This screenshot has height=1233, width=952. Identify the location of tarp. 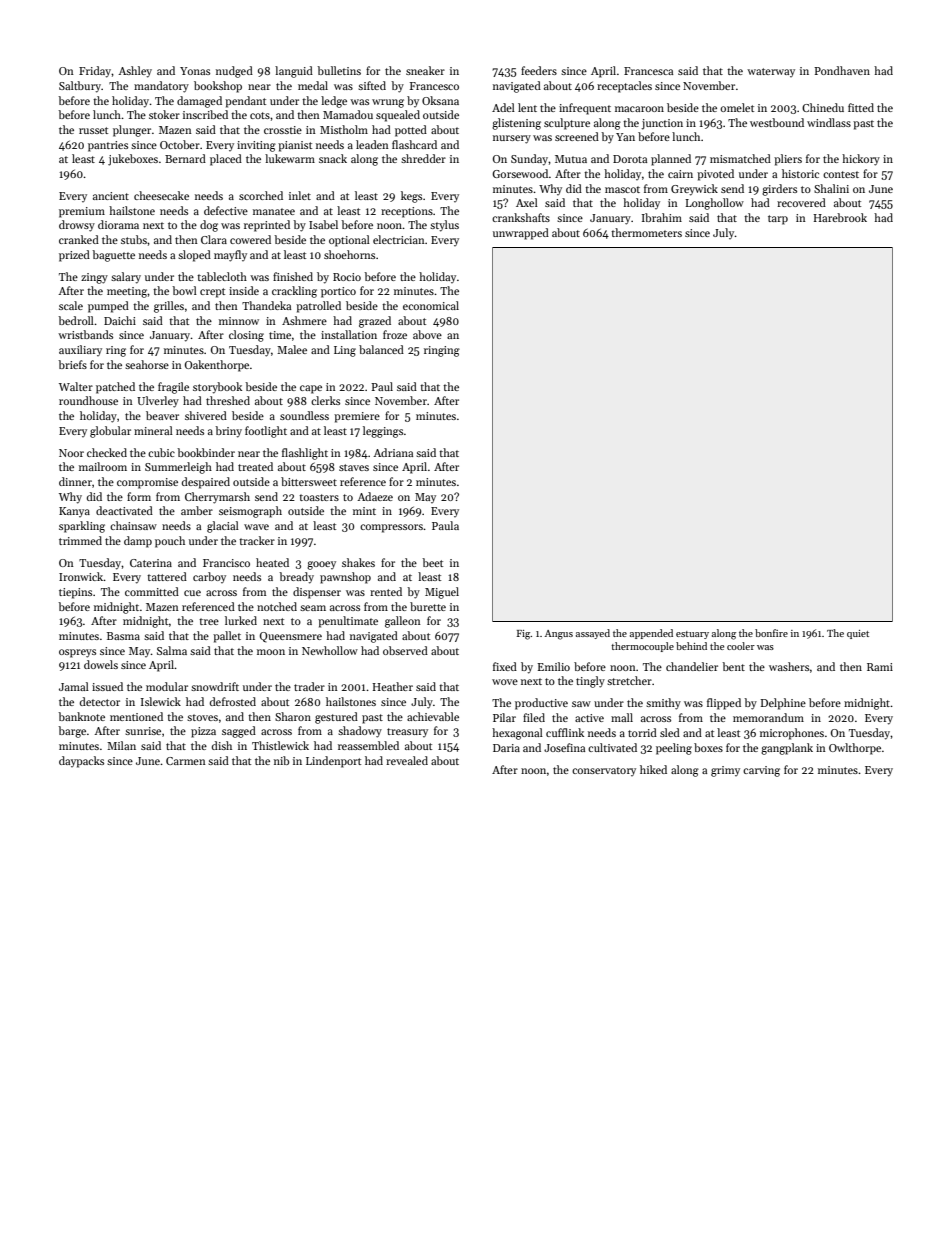
(778, 220).
